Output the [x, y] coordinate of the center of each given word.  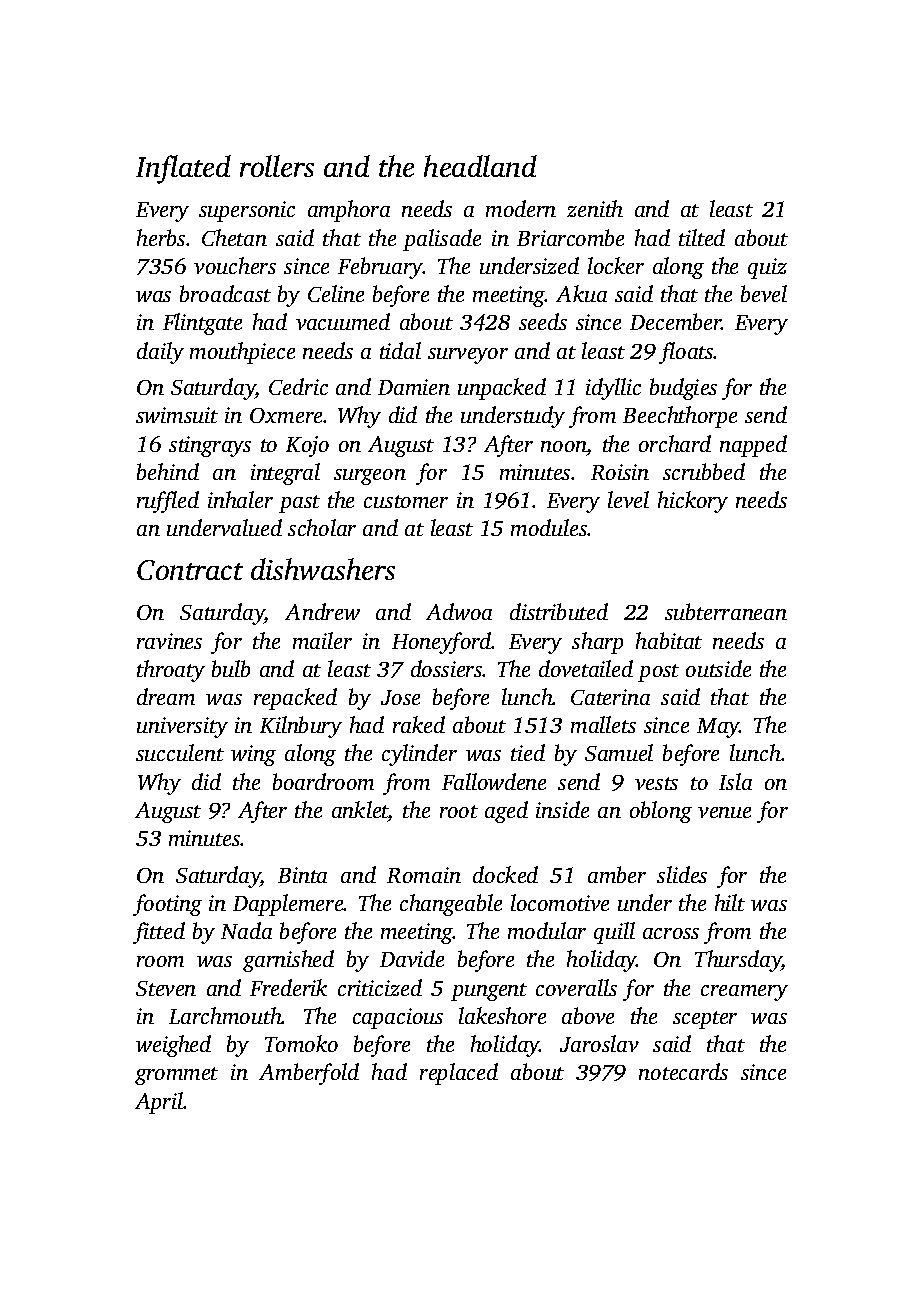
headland [480, 166]
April [159, 1103]
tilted [702, 237]
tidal [400, 350]
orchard [675, 443]
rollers [277, 166]
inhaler [240, 499]
